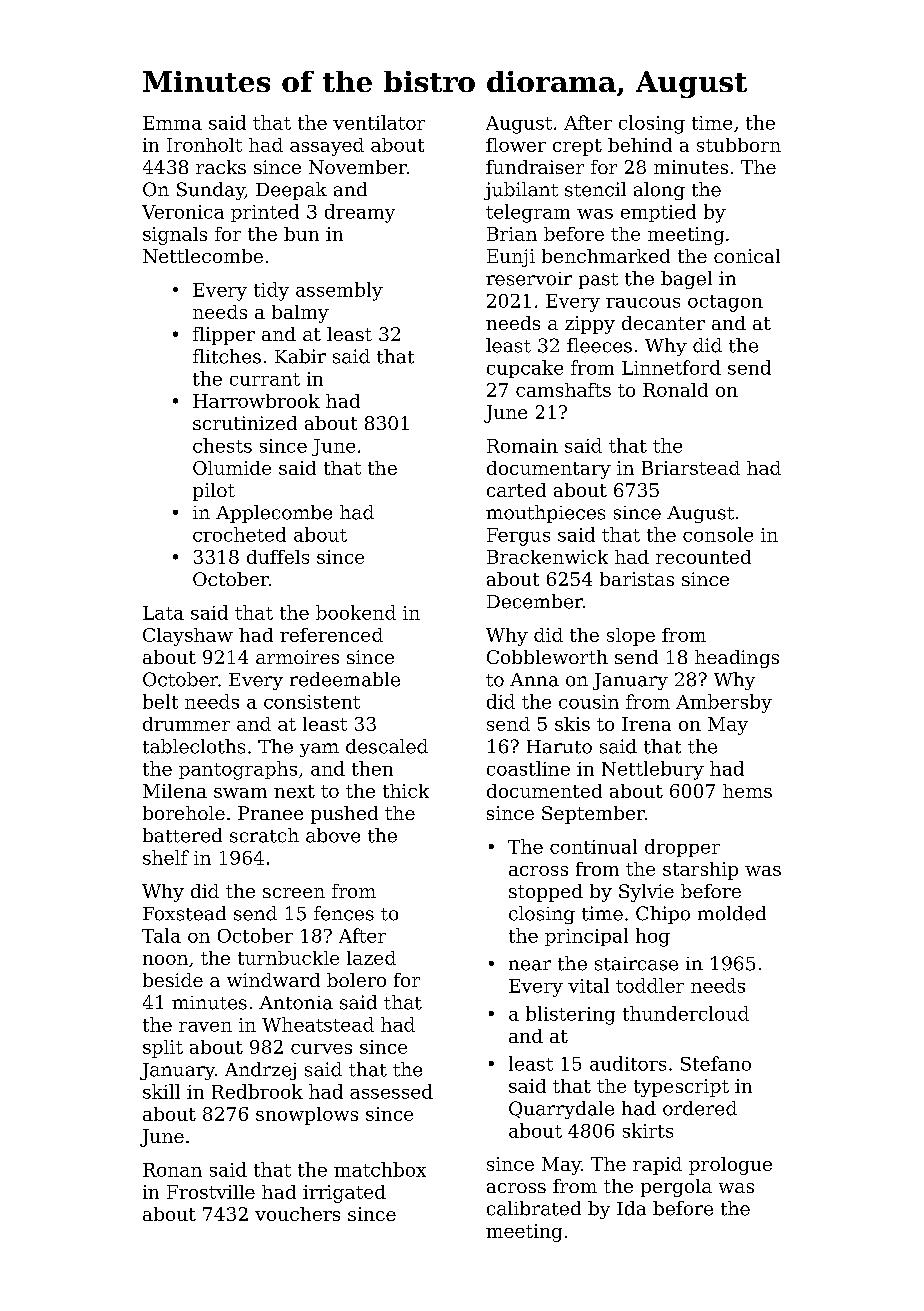 The width and height of the image is (924, 1311). Describe the element at coordinates (297, 1214) in the image. I see `vouchers` at that location.
